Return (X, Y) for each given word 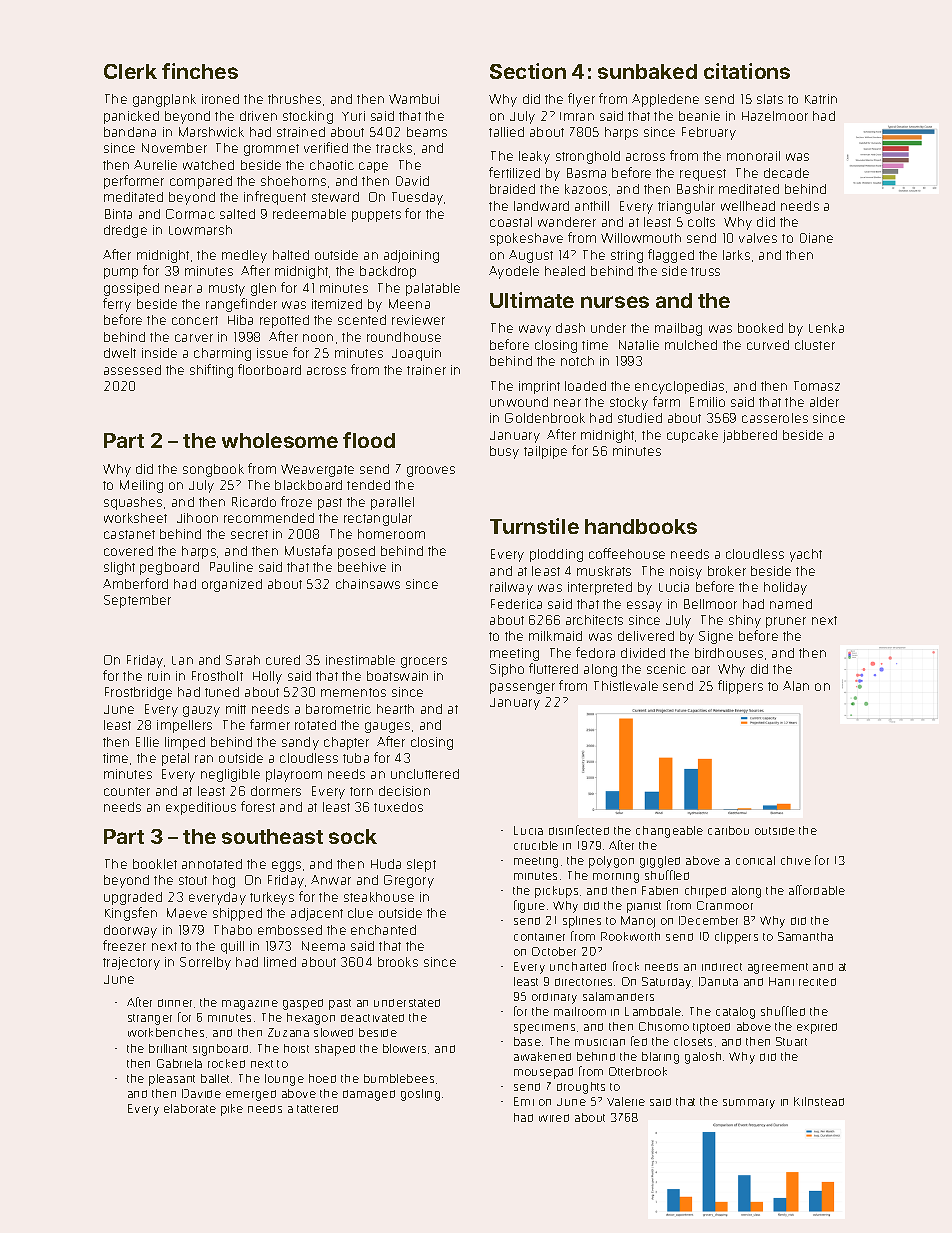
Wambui (414, 99)
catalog (735, 1013)
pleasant (172, 1080)
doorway (130, 931)
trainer (426, 370)
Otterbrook (638, 1071)
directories (583, 982)
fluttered (553, 668)
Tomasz (817, 386)
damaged (369, 1095)
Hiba (240, 320)
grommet (271, 150)
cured (283, 660)
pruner (786, 622)
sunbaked (647, 71)
